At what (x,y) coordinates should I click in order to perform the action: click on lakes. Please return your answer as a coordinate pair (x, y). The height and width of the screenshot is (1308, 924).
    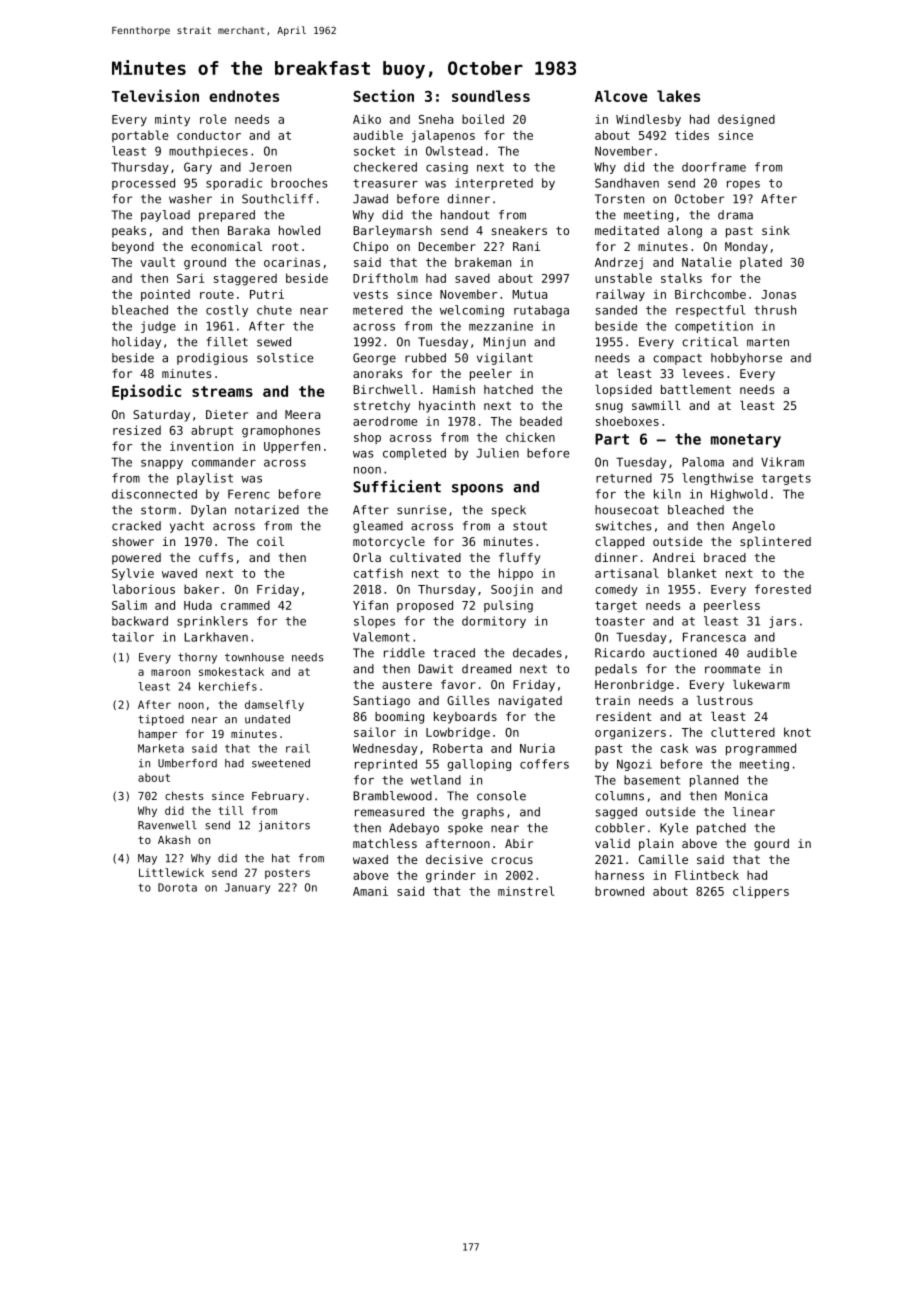
    Looking at the image, I should click on (678, 96).
